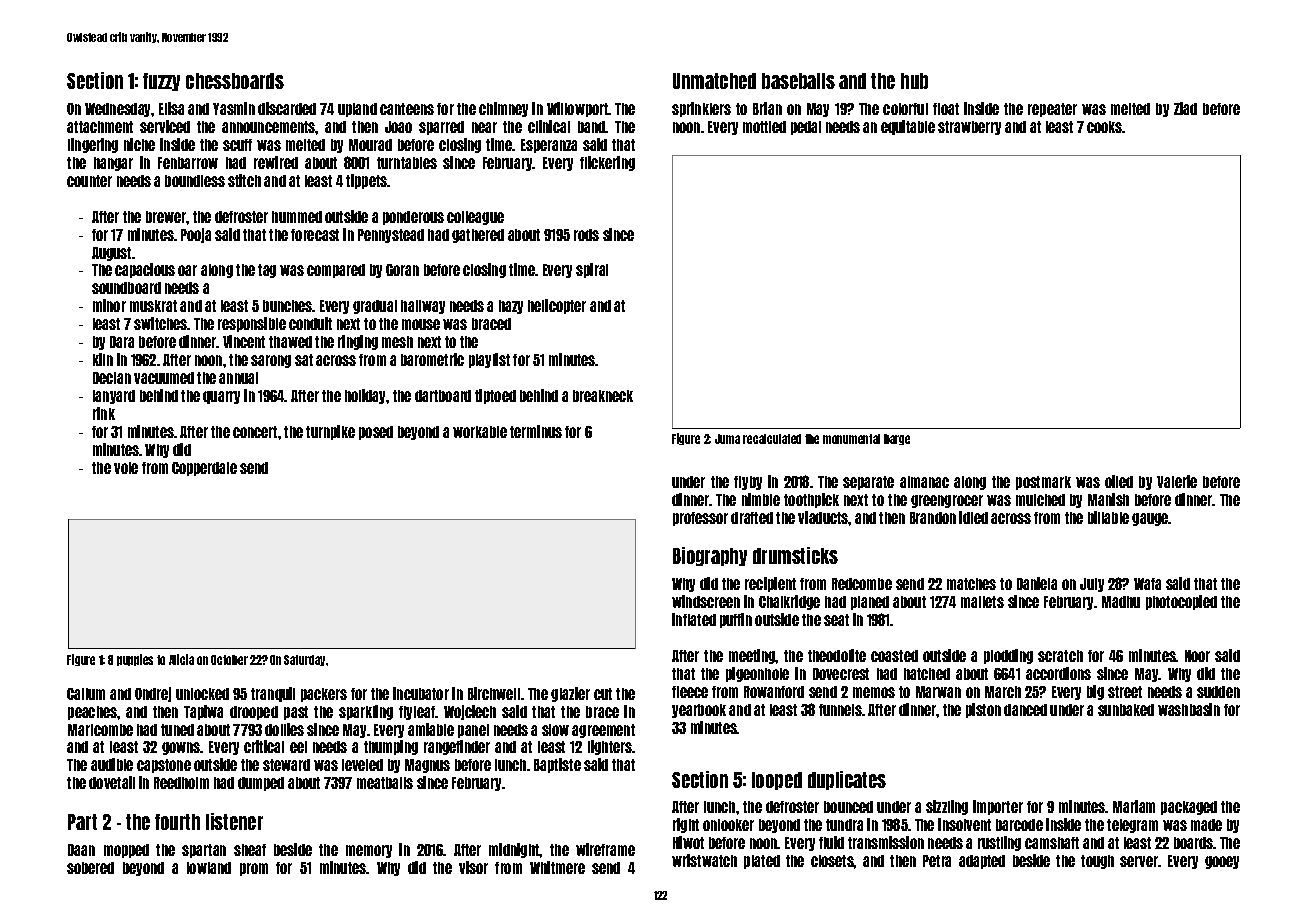 The image size is (1308, 924). Describe the element at coordinates (700, 519) in the screenshot. I see `professor` at that location.
